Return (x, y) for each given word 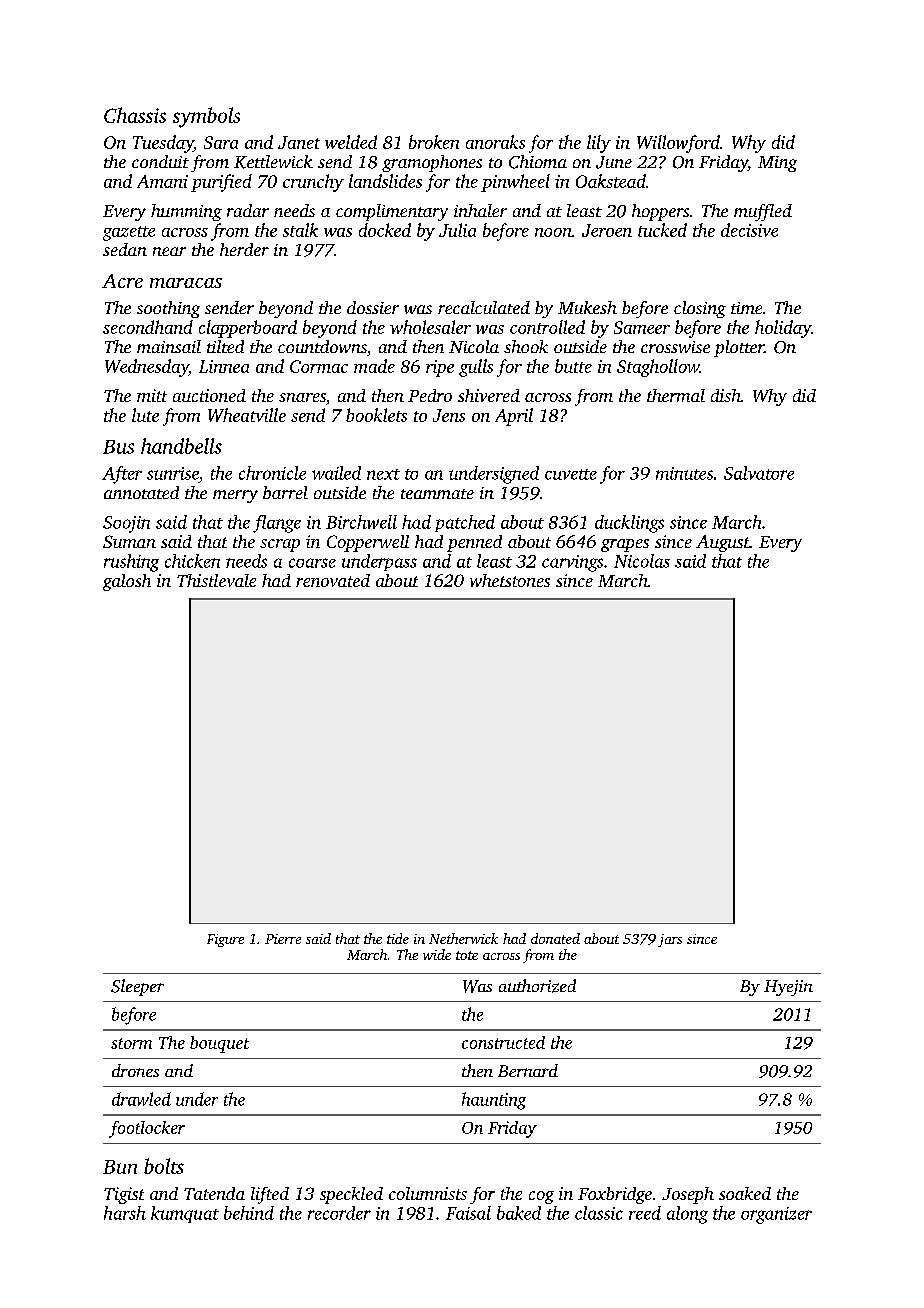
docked (385, 230)
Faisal (468, 1213)
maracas (186, 283)
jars (670, 940)
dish (726, 395)
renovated (333, 580)
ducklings (629, 524)
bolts (164, 1166)
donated (555, 938)
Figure (225, 940)
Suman (129, 541)
